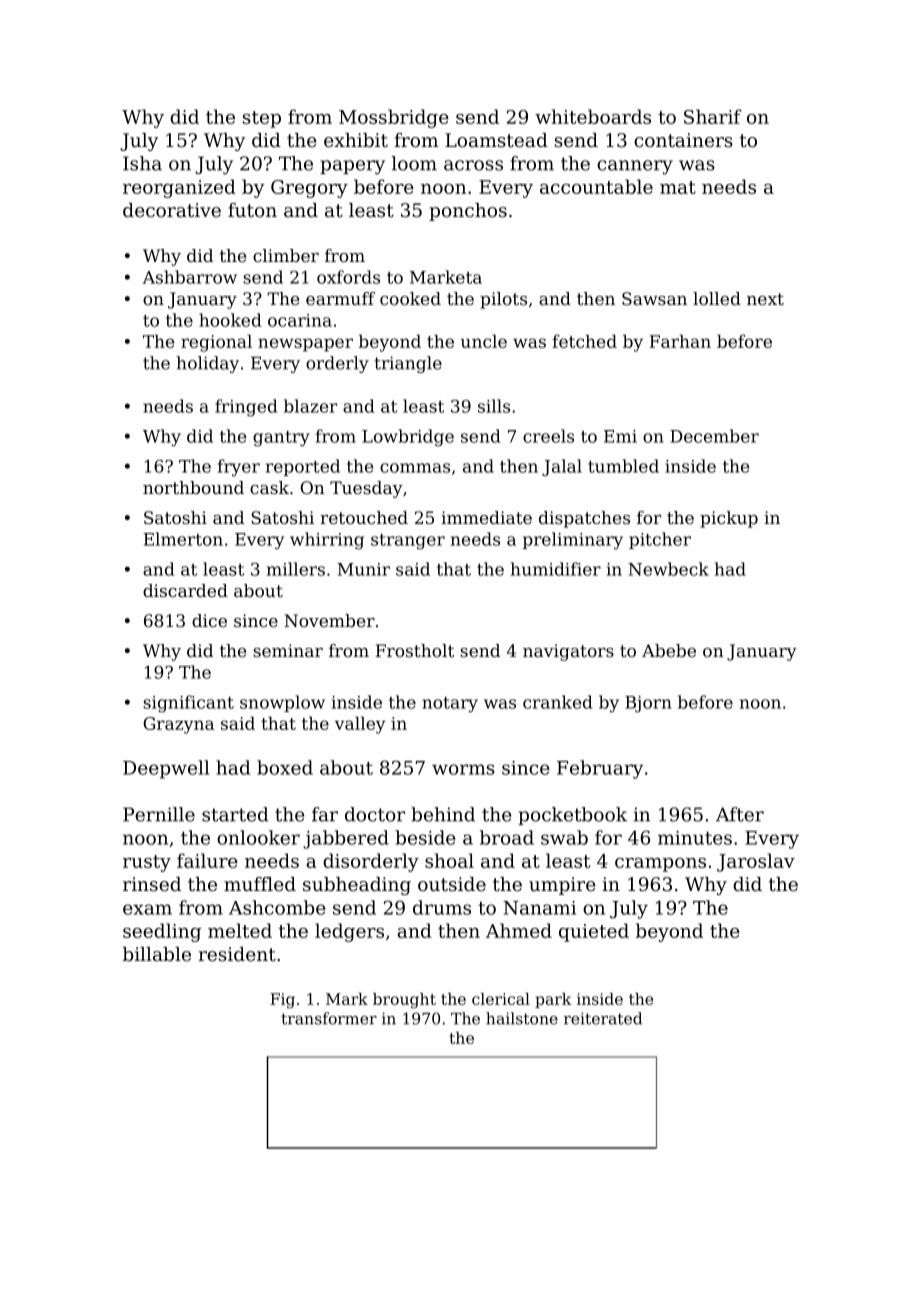 This document has width=924, height=1308. What do you see at coordinates (713, 116) in the document?
I see `Sharif` at bounding box center [713, 116].
